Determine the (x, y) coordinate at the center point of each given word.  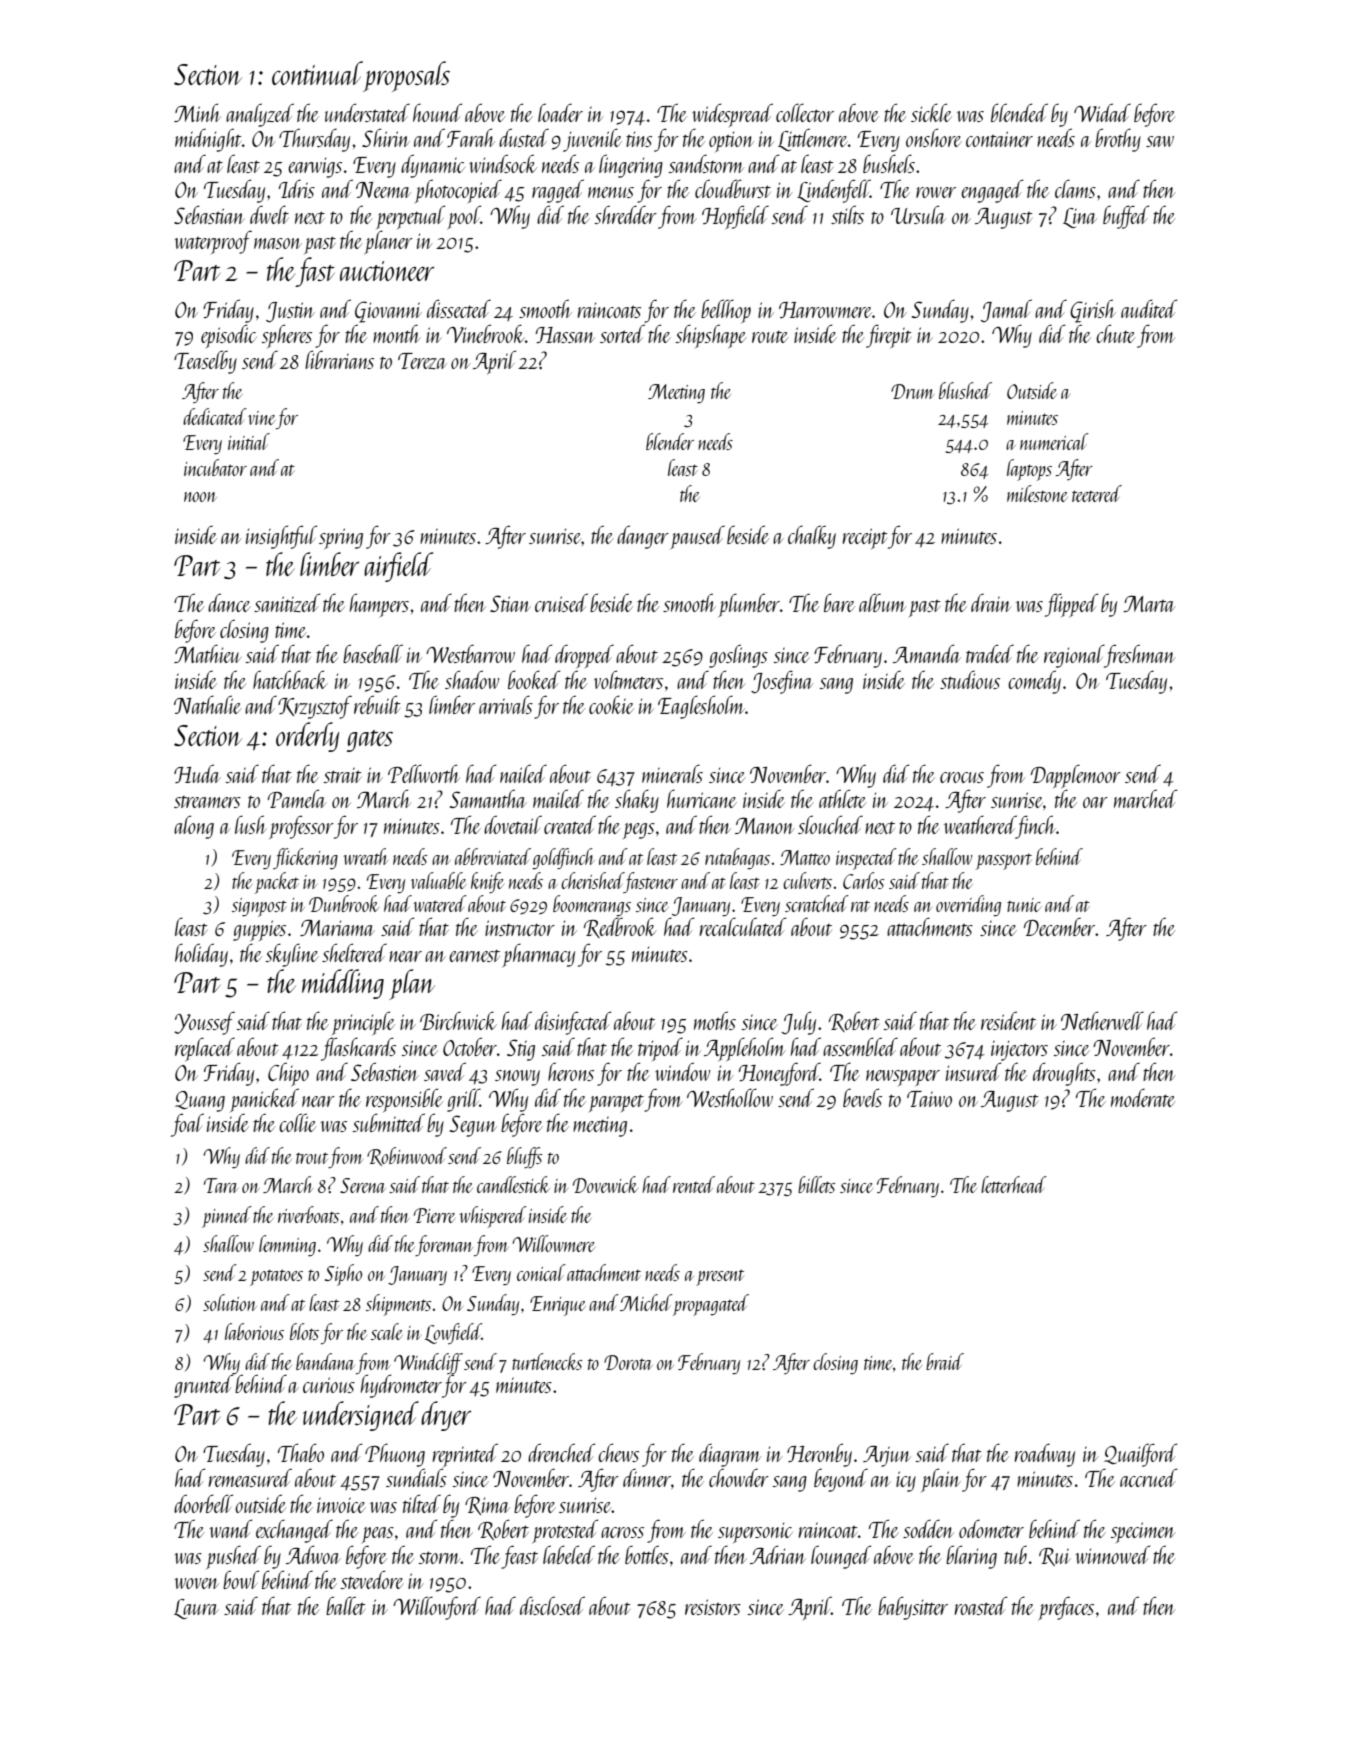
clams (1075, 188)
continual (317, 73)
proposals (406, 76)
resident (1008, 1020)
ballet (345, 1605)
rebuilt (377, 704)
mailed (558, 798)
